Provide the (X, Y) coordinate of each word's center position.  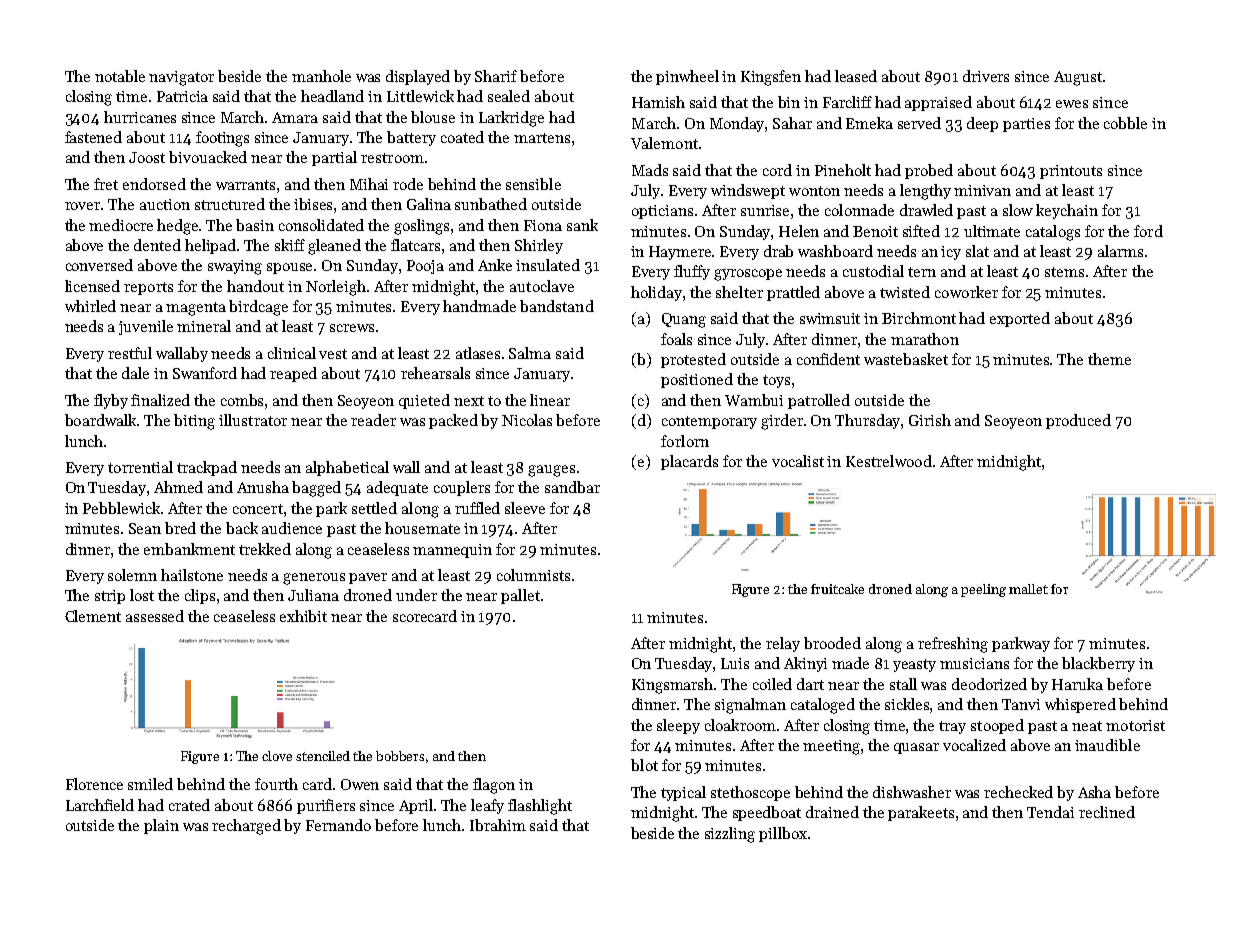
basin (255, 225)
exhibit (303, 616)
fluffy (692, 272)
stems (1064, 272)
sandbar (572, 487)
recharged (246, 827)
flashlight (540, 807)
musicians (974, 663)
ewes (1072, 104)
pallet (520, 596)
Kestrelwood (889, 461)
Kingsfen (771, 78)
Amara (295, 117)
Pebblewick (121, 508)
